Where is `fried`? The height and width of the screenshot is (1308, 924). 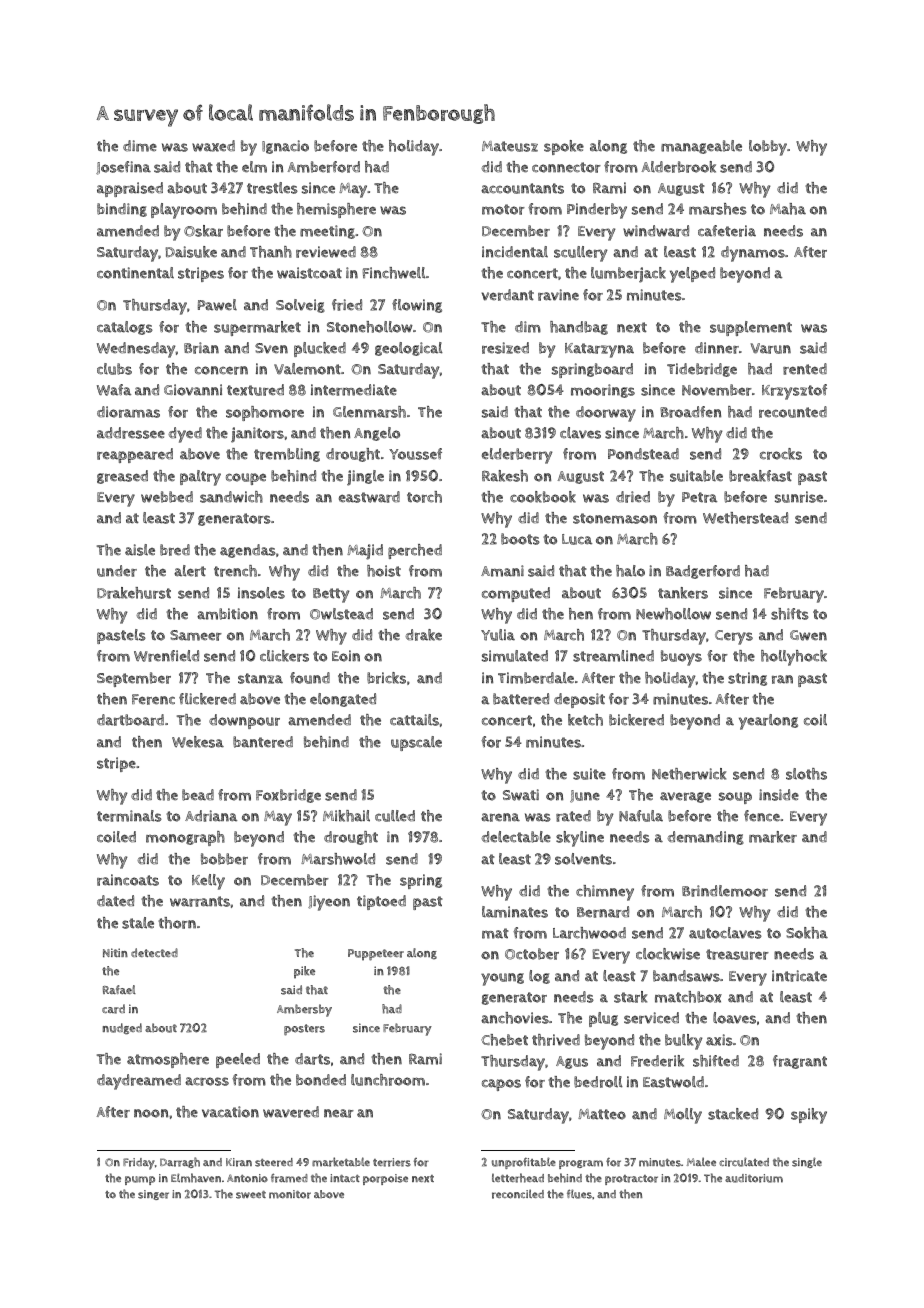 fried is located at coordinates (347, 305).
